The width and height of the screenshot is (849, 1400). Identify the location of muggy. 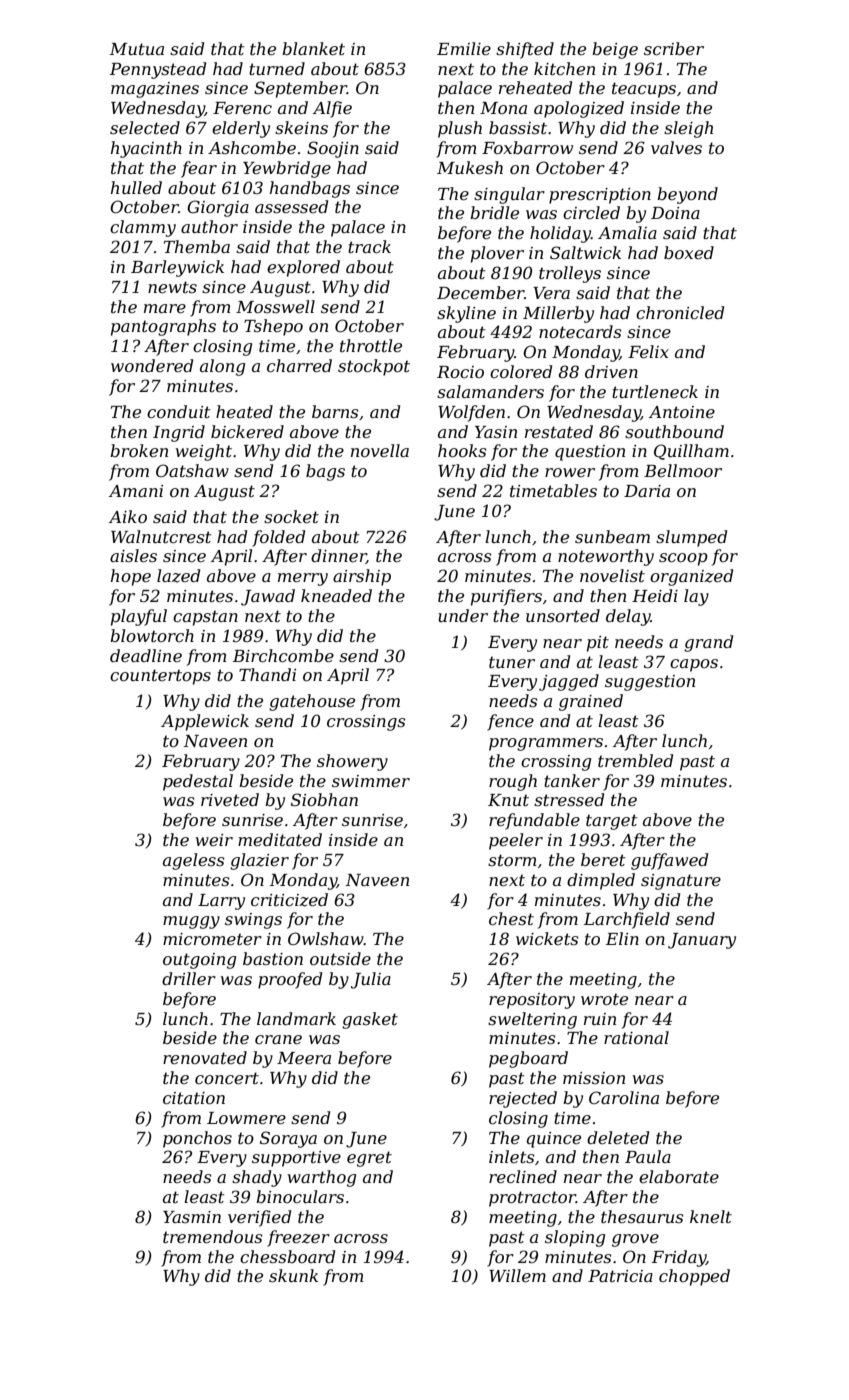
(191, 922).
